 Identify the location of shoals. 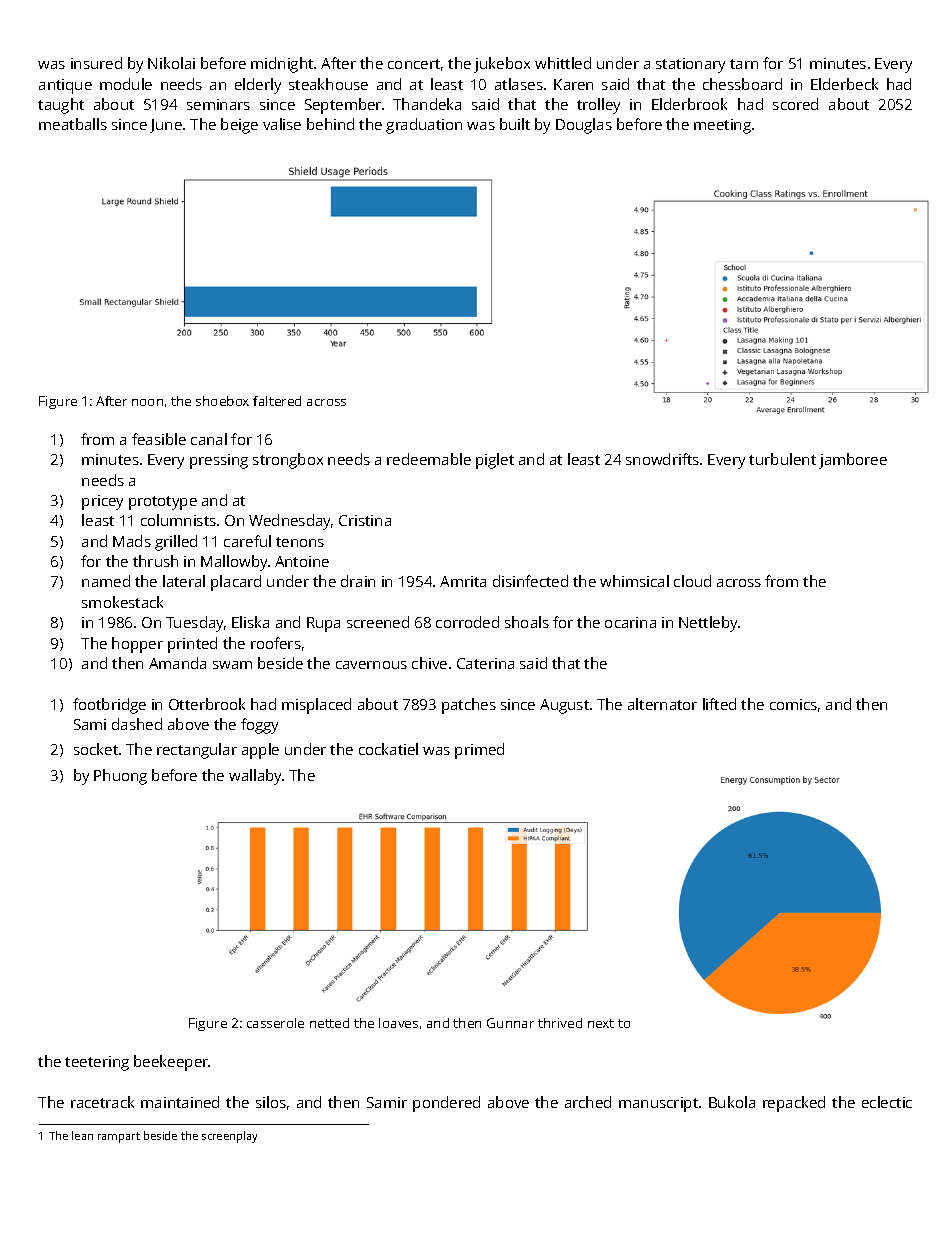
(527, 622).
